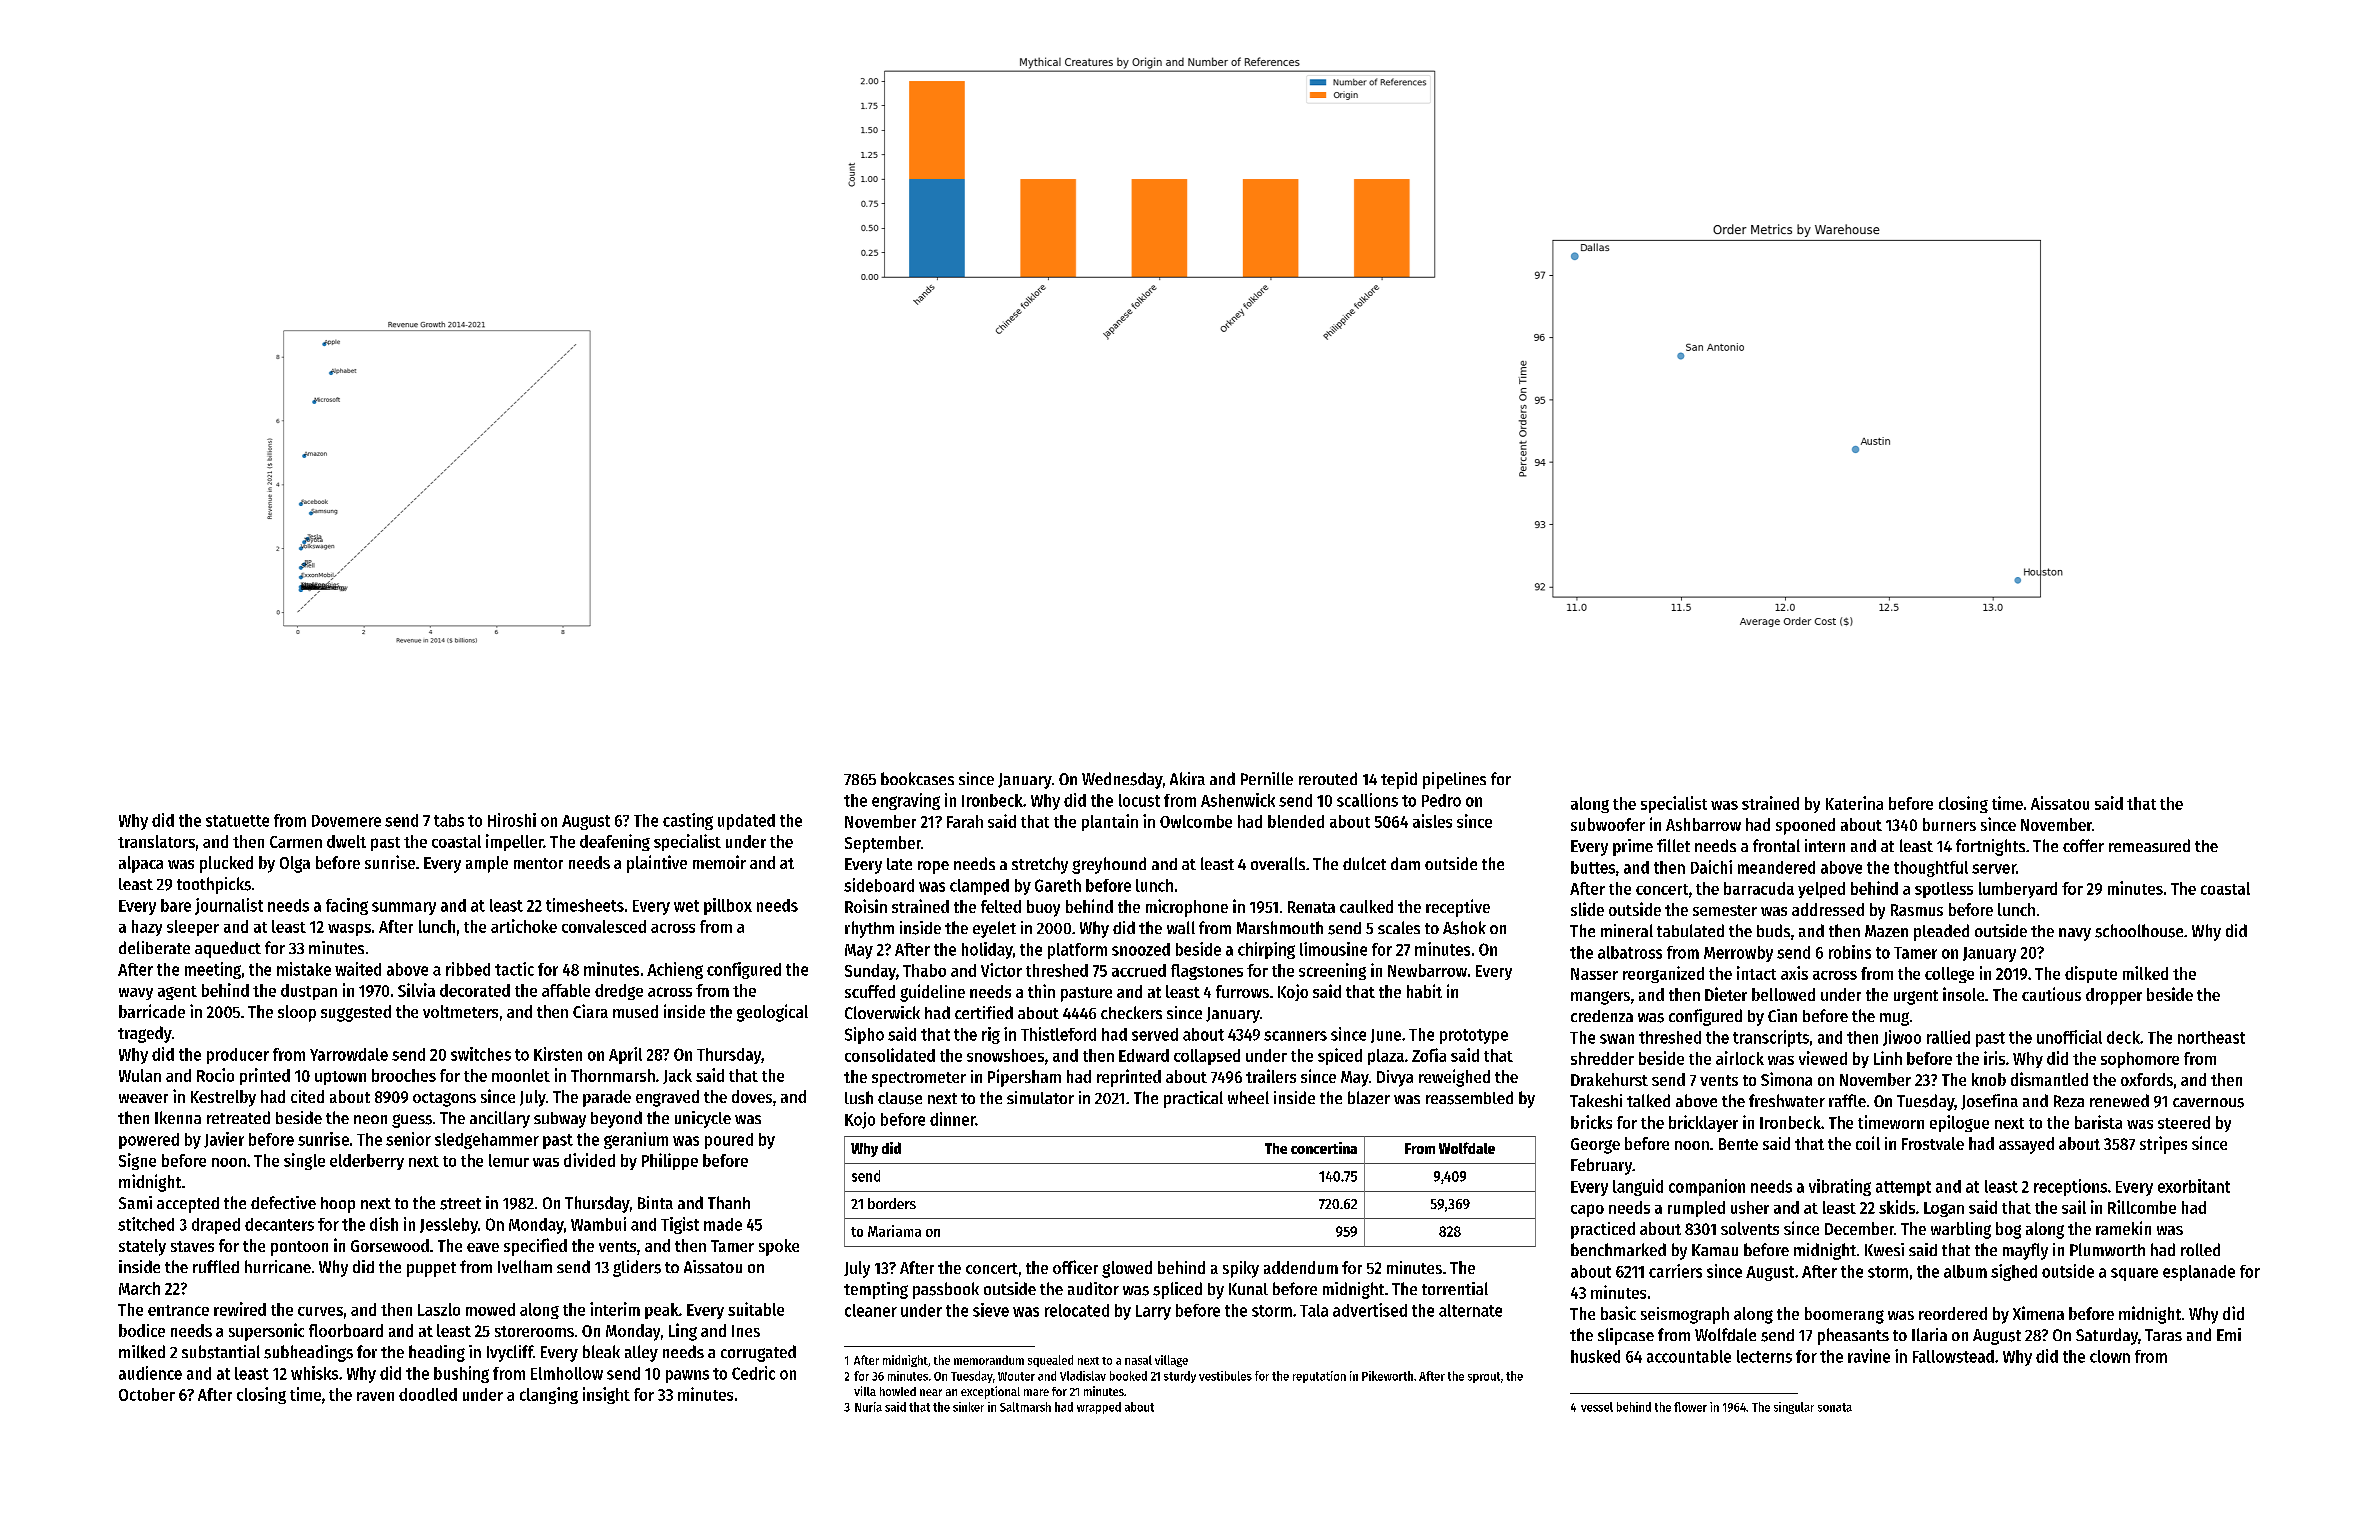 The height and width of the screenshot is (1540, 2380). I want to click on spiky, so click(1241, 1269).
